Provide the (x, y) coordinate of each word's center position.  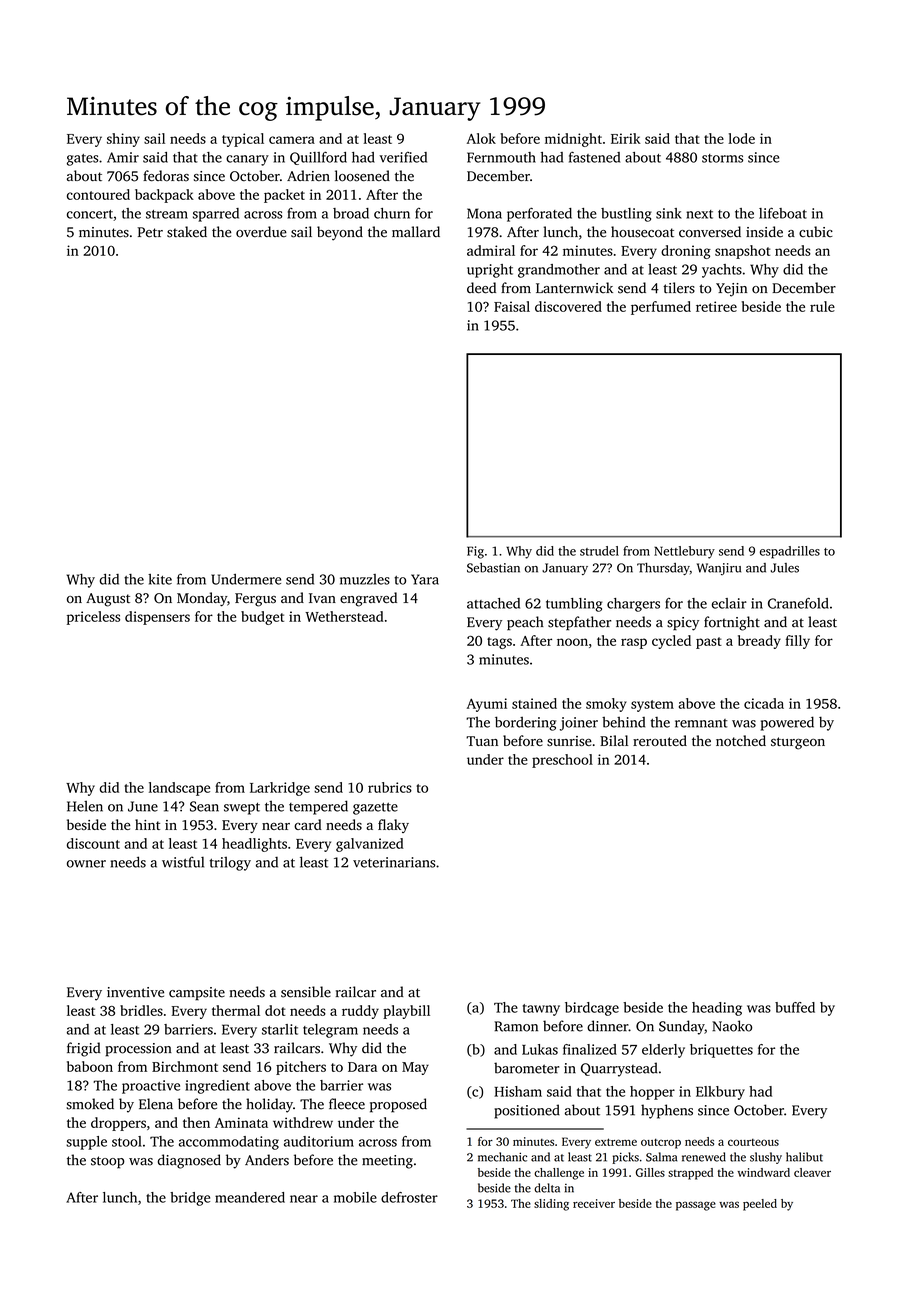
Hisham (518, 1091)
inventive (135, 992)
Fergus (255, 600)
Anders (267, 1160)
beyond (340, 233)
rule (822, 306)
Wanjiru (719, 569)
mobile (355, 1197)
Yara (425, 579)
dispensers (157, 618)
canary (247, 160)
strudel (599, 551)
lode (741, 138)
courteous (753, 1142)
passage (696, 1206)
